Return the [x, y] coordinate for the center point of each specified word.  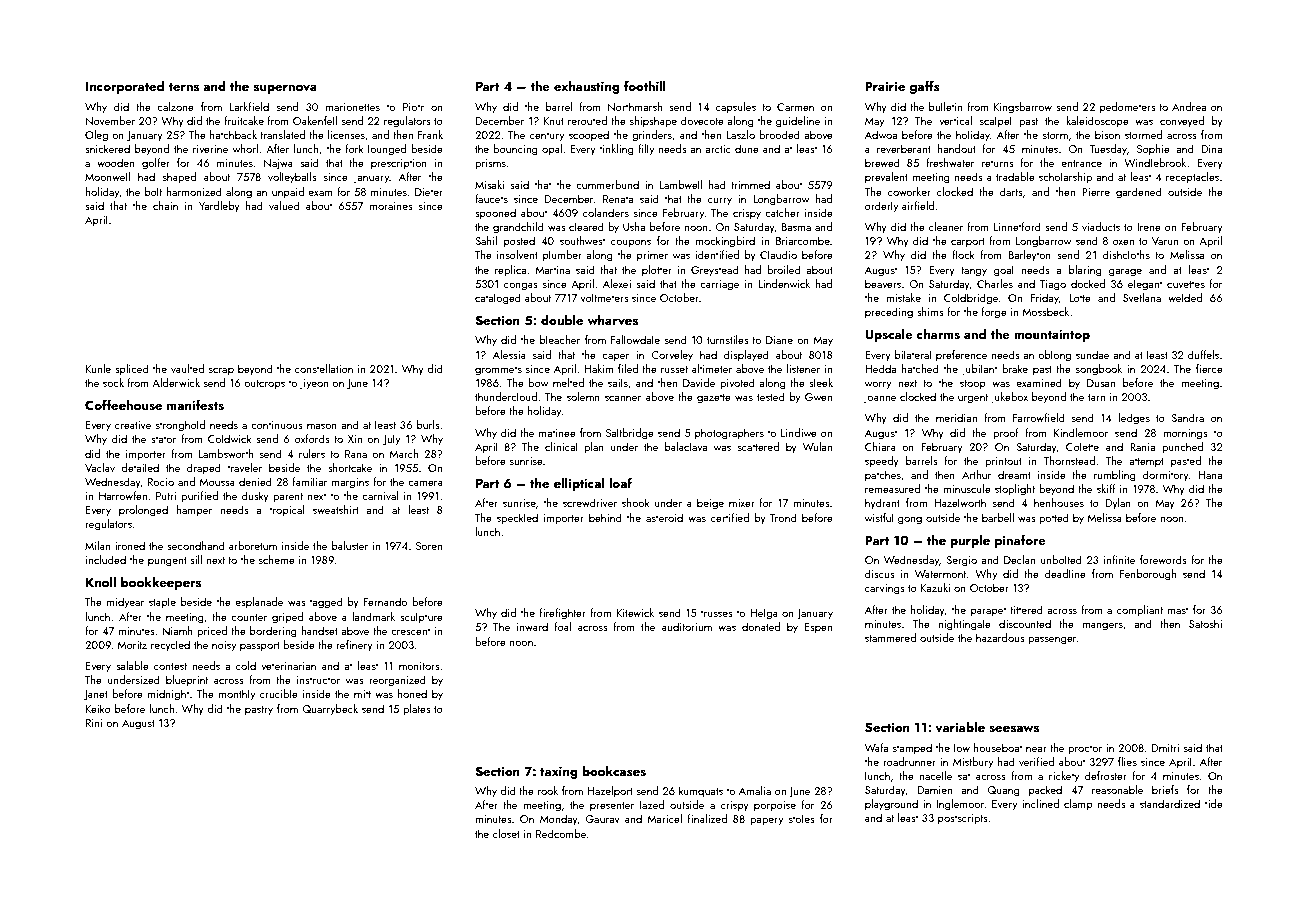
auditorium [687, 626]
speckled [517, 519]
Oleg [96, 136]
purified [199, 497]
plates [417, 710]
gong [910, 520]
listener [803, 368]
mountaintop [1052, 335]
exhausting [587, 87]
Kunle [98, 368]
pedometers [1128, 108]
